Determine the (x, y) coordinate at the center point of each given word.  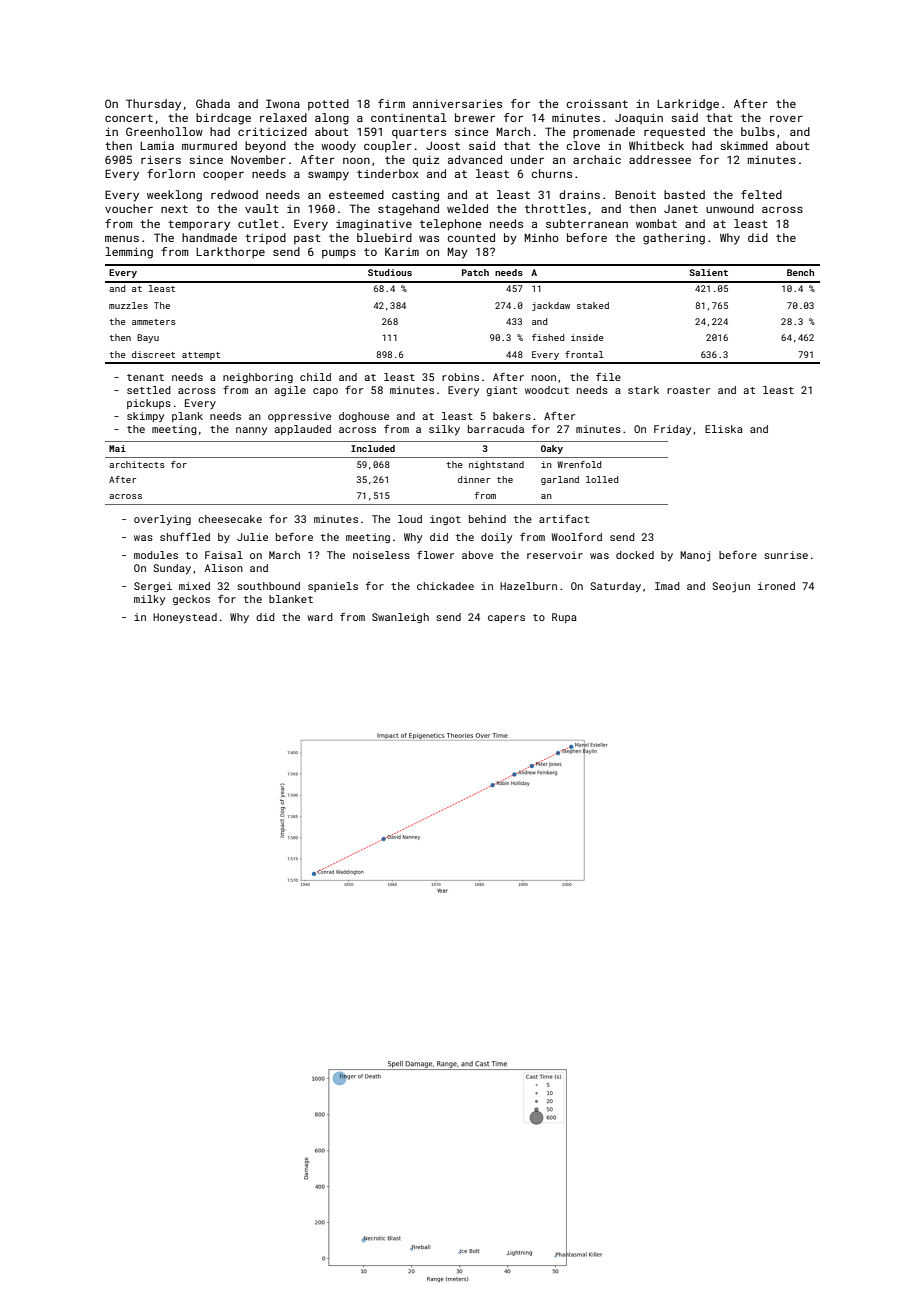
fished (548, 337)
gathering (674, 239)
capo (325, 392)
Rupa (564, 618)
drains (579, 194)
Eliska (724, 429)
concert (129, 118)
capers (506, 619)
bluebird (384, 237)
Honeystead (185, 618)
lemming (129, 253)
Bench (800, 272)
